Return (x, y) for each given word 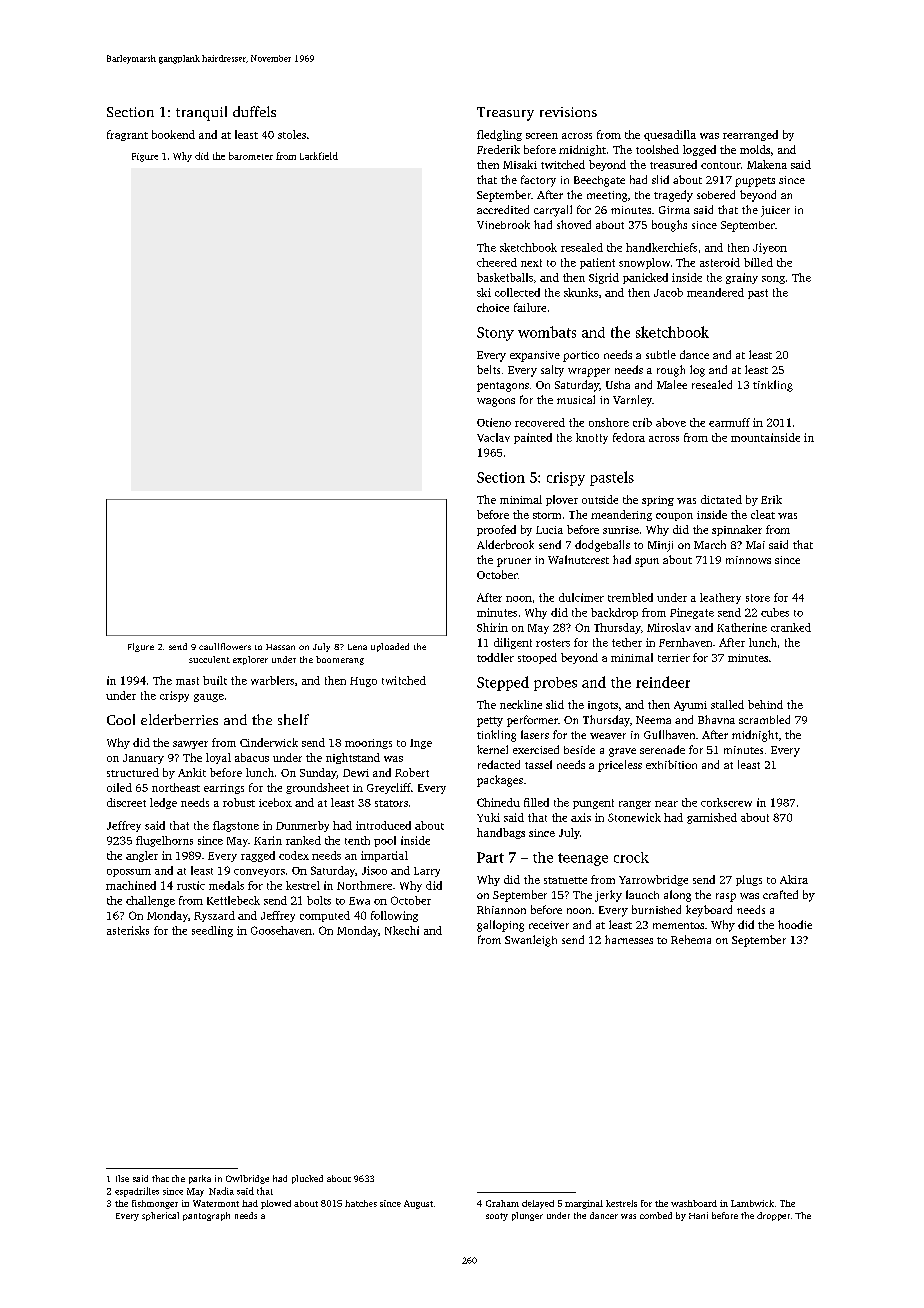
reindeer (663, 682)
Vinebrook (503, 224)
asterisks (128, 930)
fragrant (127, 135)
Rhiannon (501, 910)
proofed (496, 530)
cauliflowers (225, 646)
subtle (661, 354)
